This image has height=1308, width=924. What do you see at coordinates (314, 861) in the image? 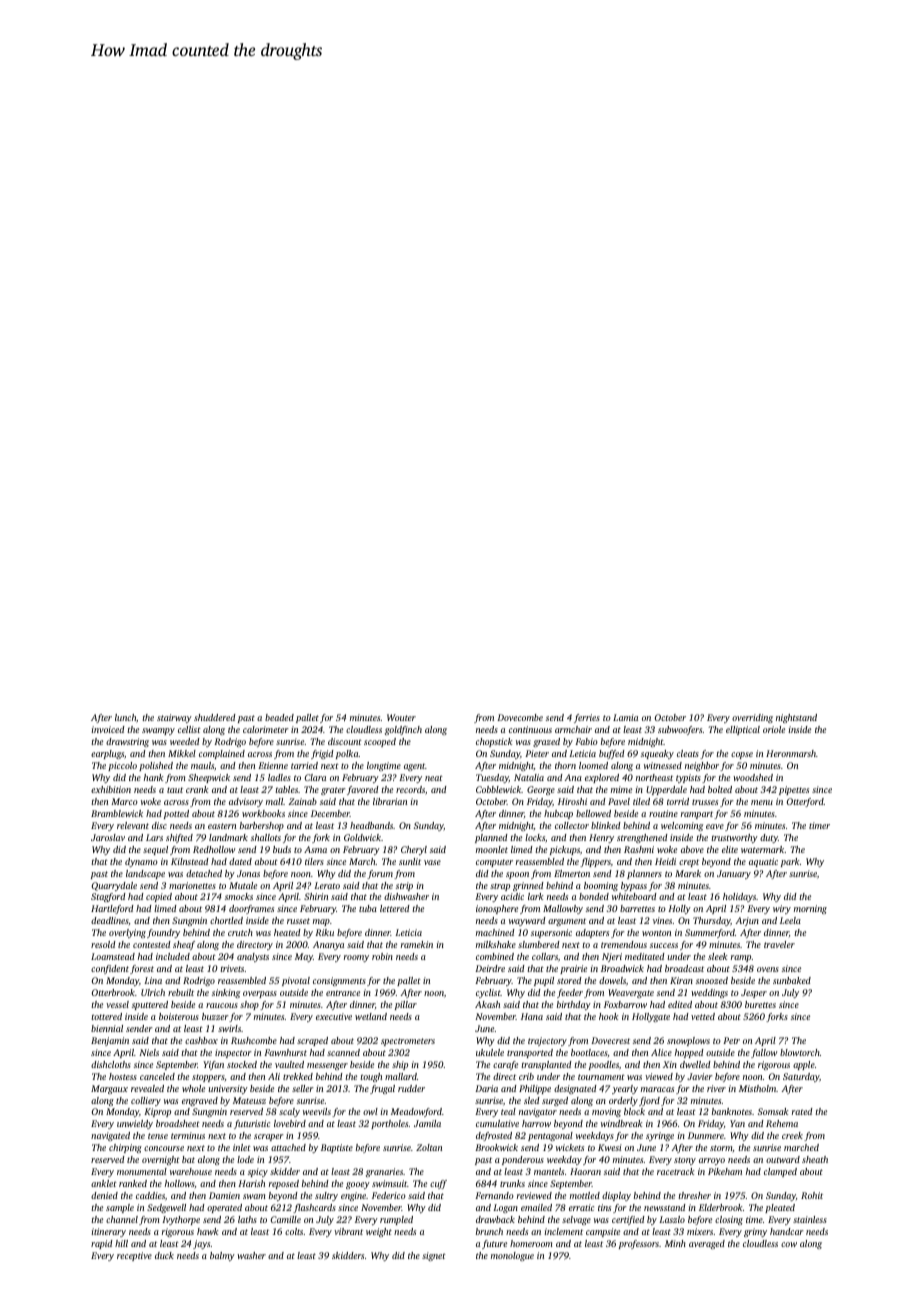
I see `tilers` at bounding box center [314, 861].
